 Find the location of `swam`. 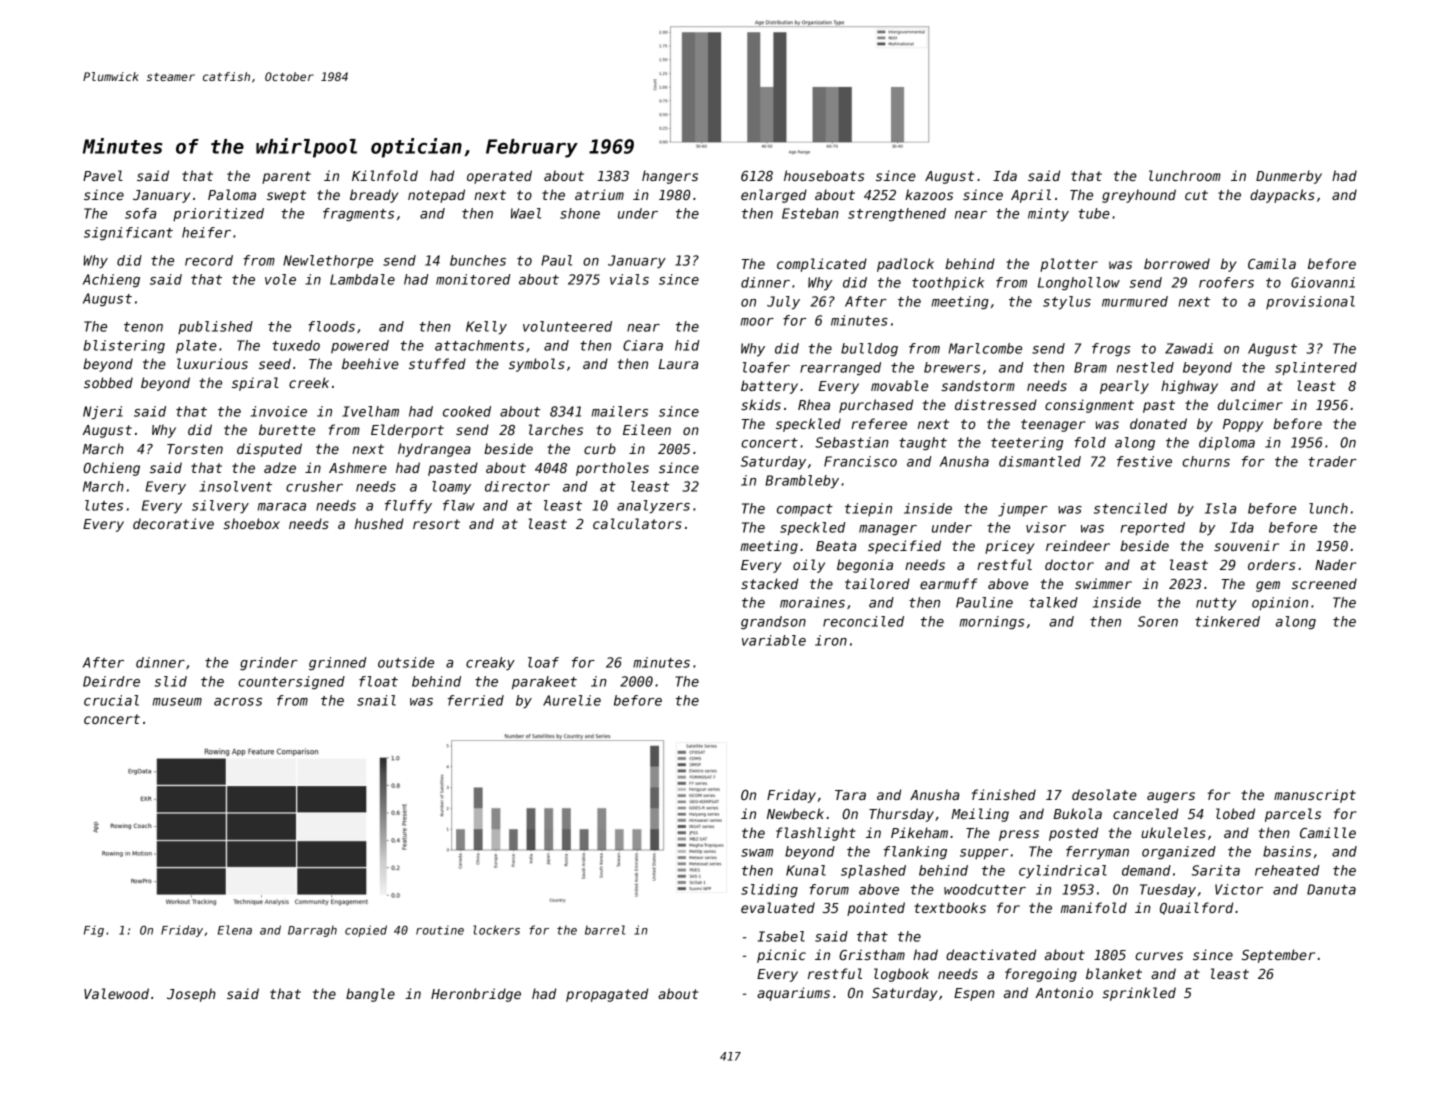

swam is located at coordinates (757, 853).
